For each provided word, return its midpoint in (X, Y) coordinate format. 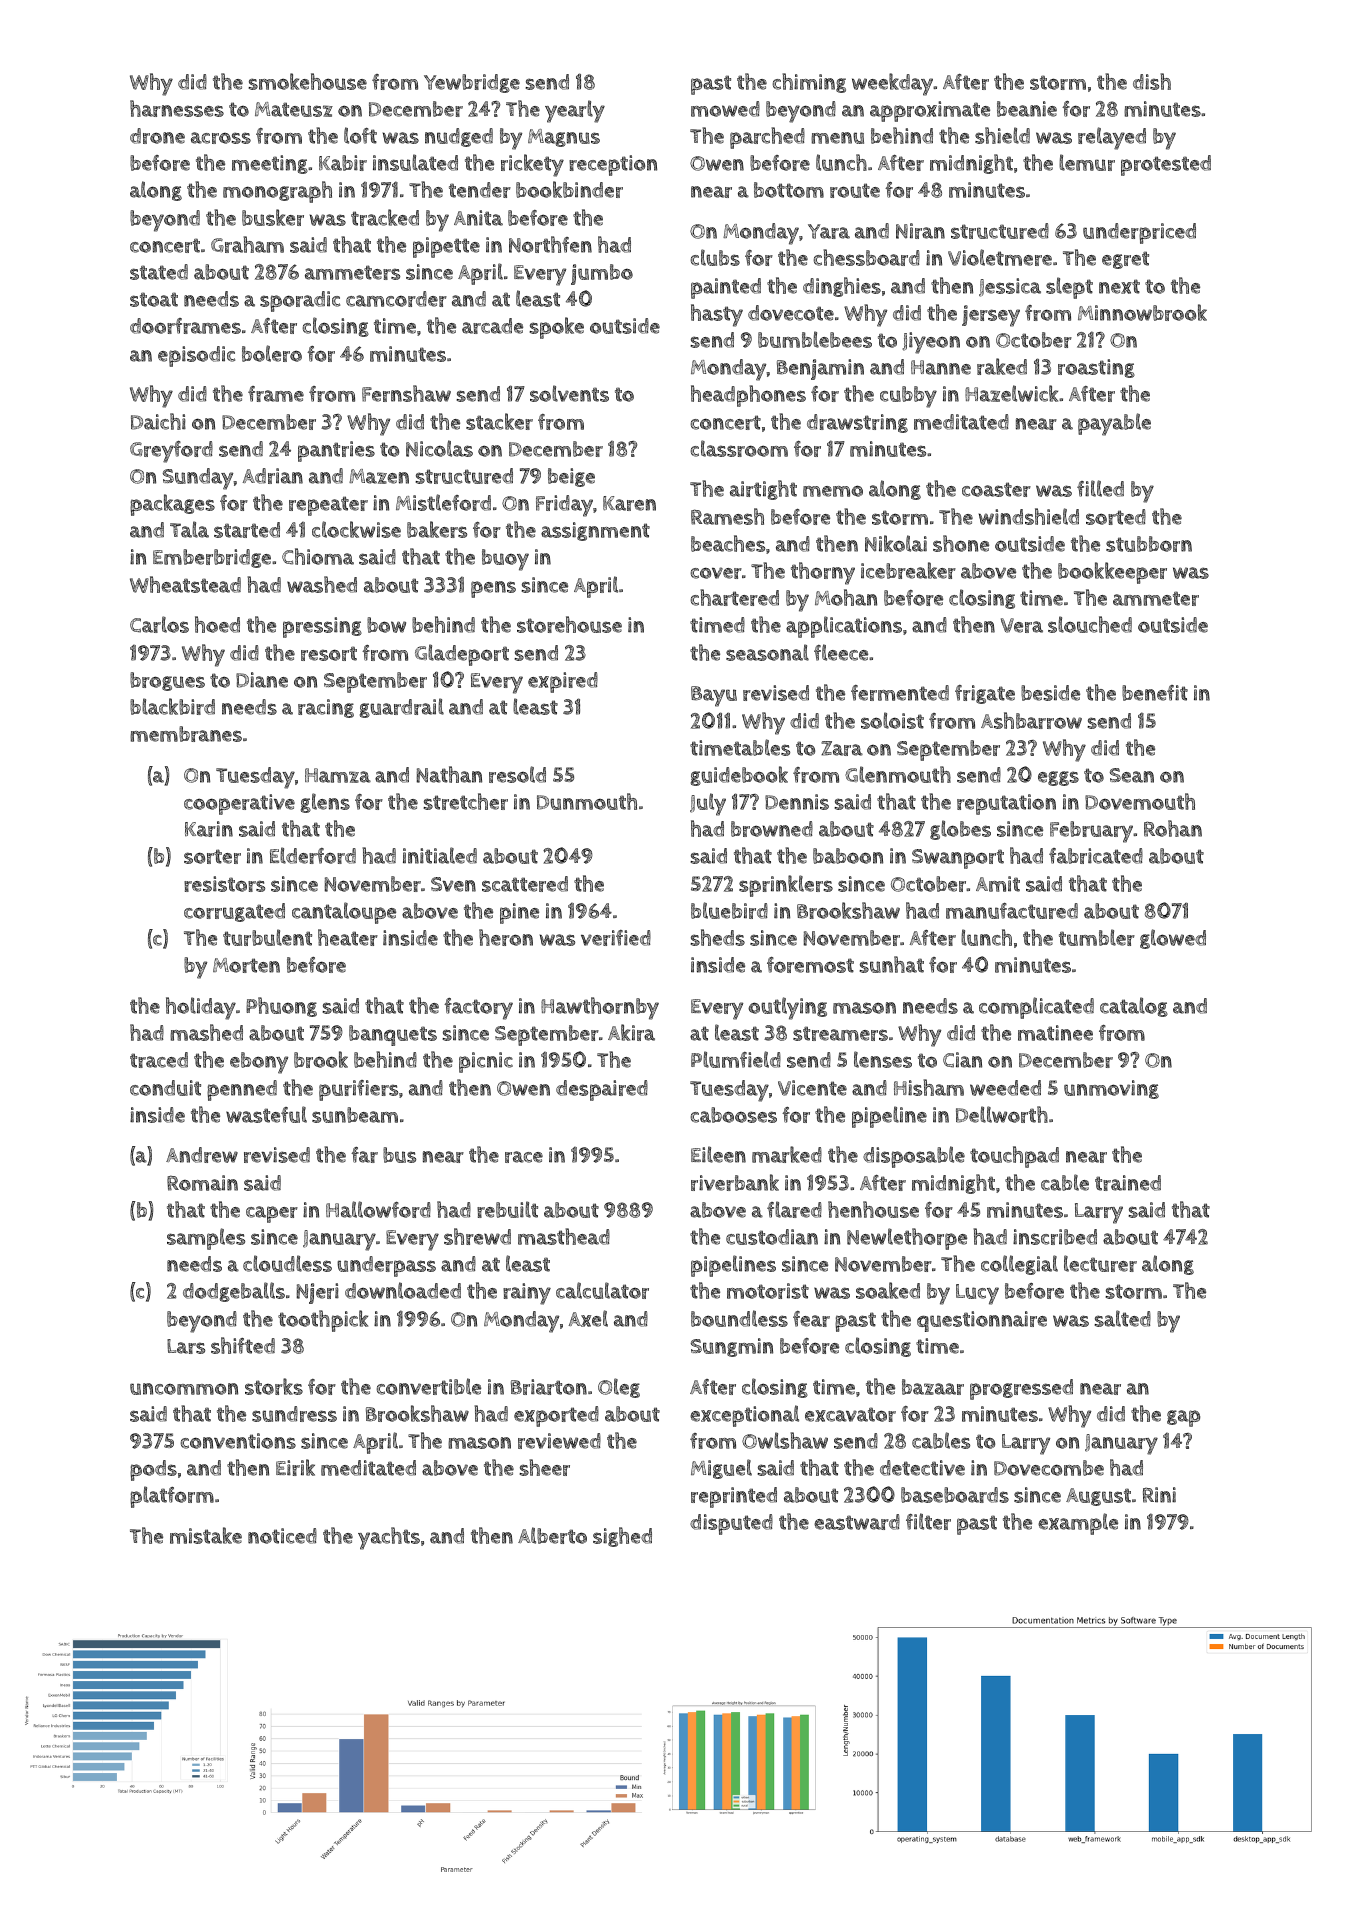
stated (159, 272)
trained (1128, 1183)
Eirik (295, 1467)
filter (928, 1521)
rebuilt (507, 1209)
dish (1152, 81)
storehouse (569, 624)
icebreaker (908, 570)
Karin (209, 829)
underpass (386, 1266)
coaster (996, 489)
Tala (189, 529)
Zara (842, 748)
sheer (544, 1467)
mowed (725, 109)
